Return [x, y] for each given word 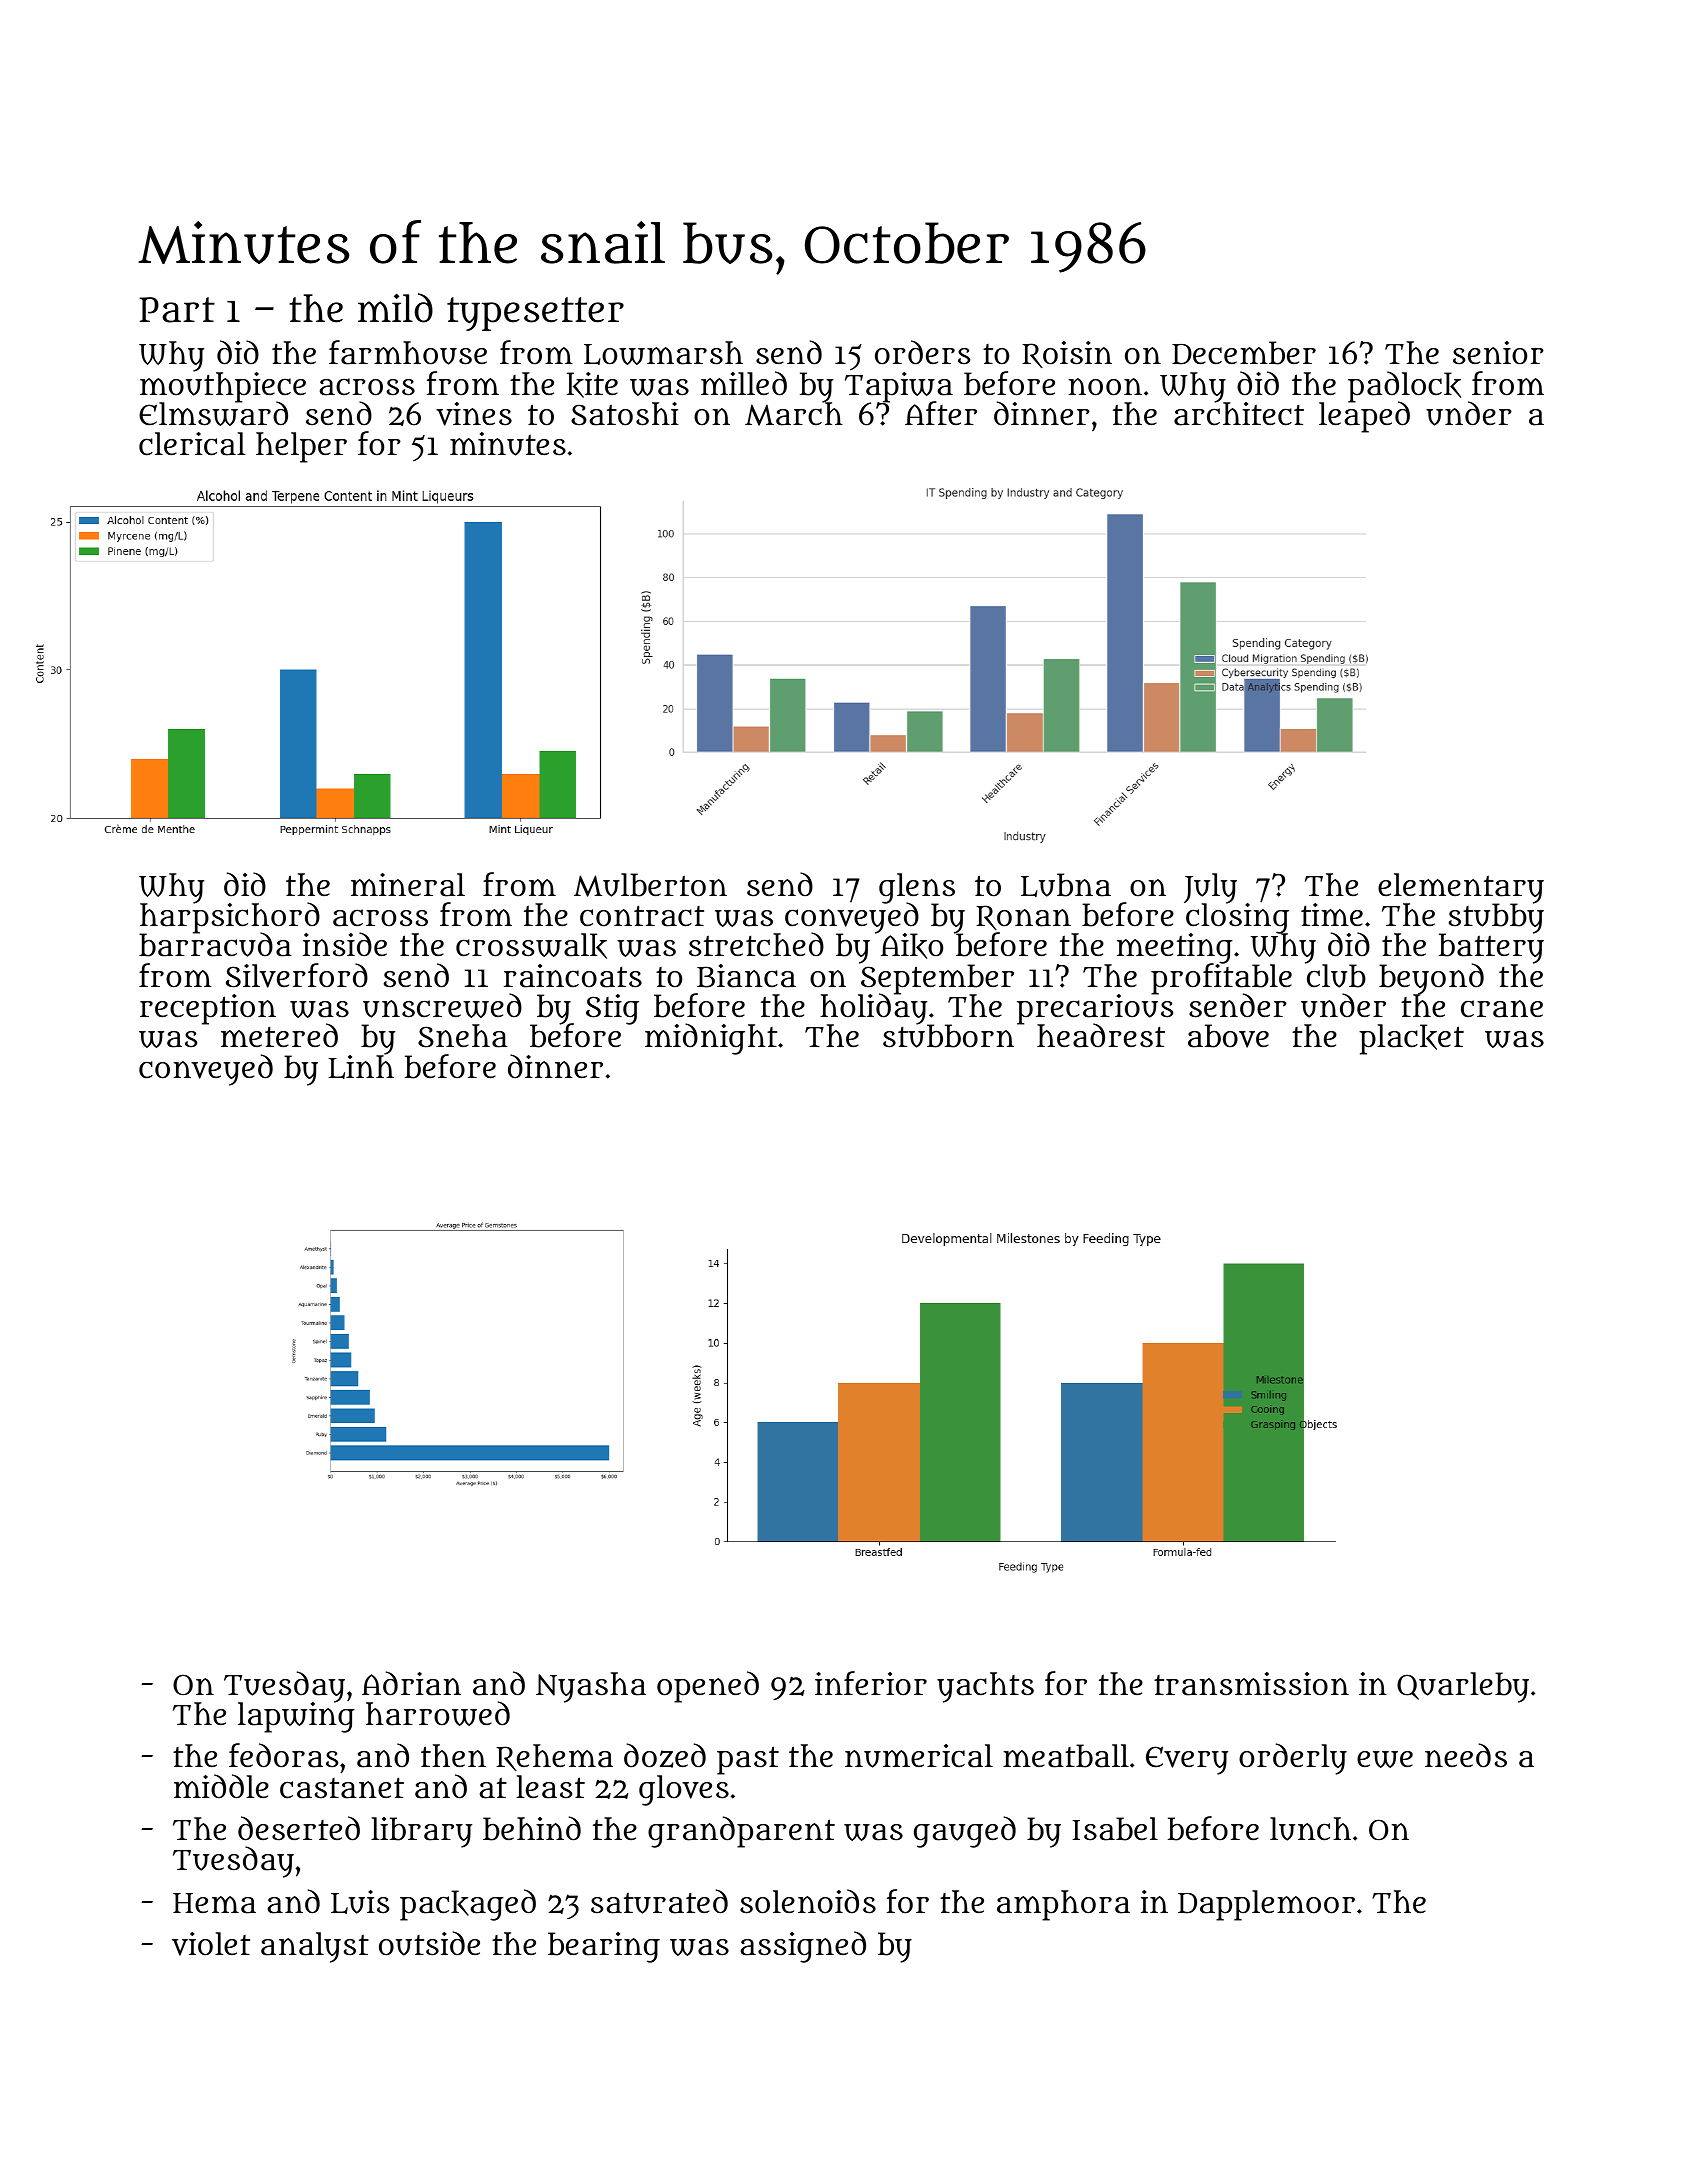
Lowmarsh [663, 353]
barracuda [215, 945]
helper [301, 447]
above [1228, 1036]
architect [1239, 414]
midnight [711, 1039]
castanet [342, 1788]
